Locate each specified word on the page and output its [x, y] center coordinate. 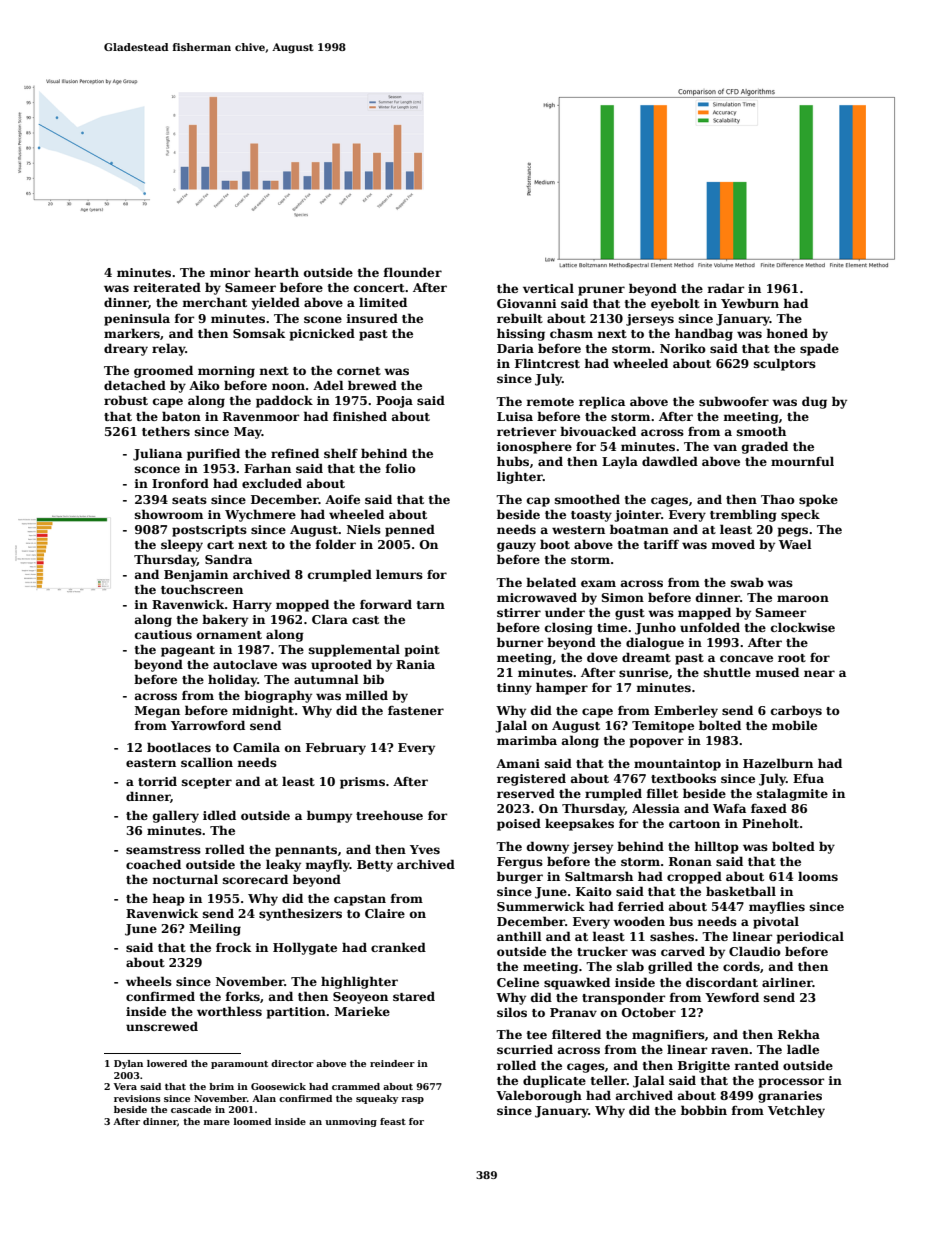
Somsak [259, 333]
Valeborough [539, 1096]
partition [296, 1013]
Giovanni [527, 303]
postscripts [209, 531]
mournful [802, 461]
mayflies [777, 907]
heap [168, 899]
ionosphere [534, 447]
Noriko [683, 348]
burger [520, 877]
